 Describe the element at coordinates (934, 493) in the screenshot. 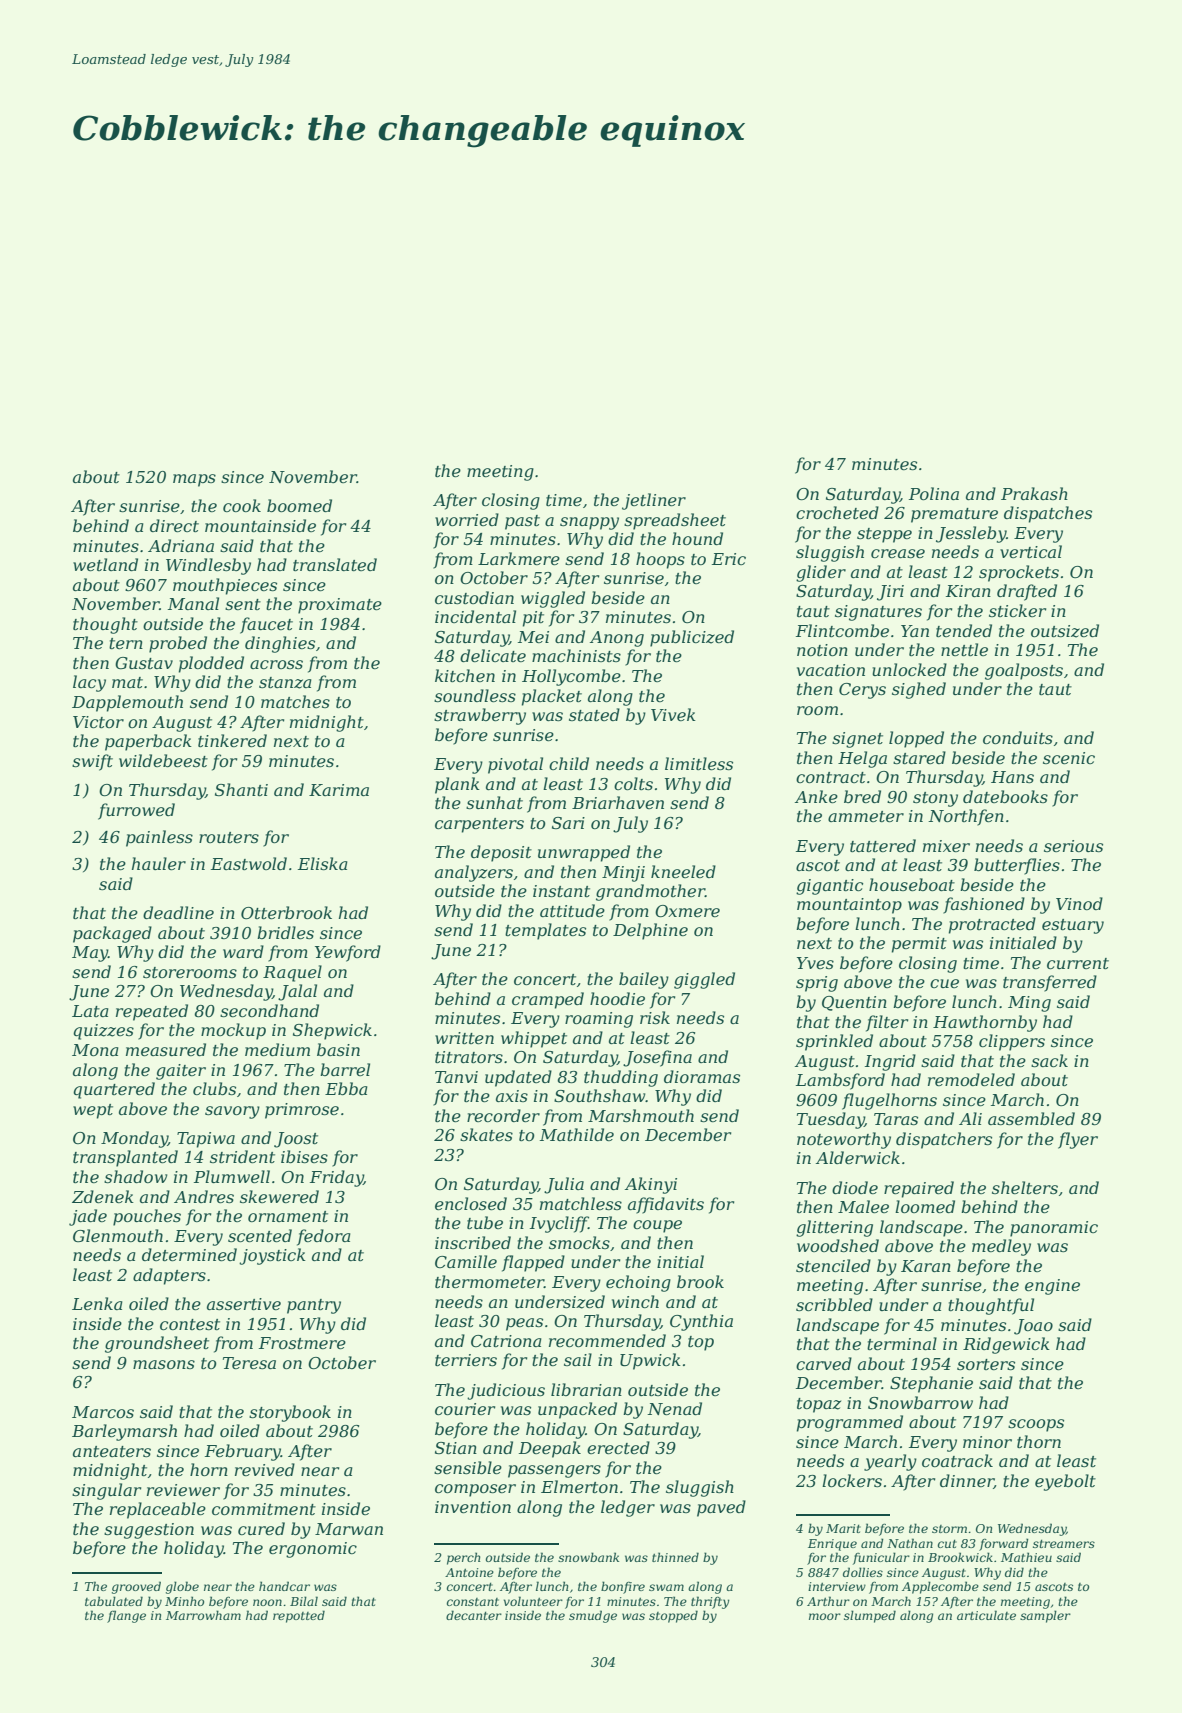

I see `Polina` at that location.
